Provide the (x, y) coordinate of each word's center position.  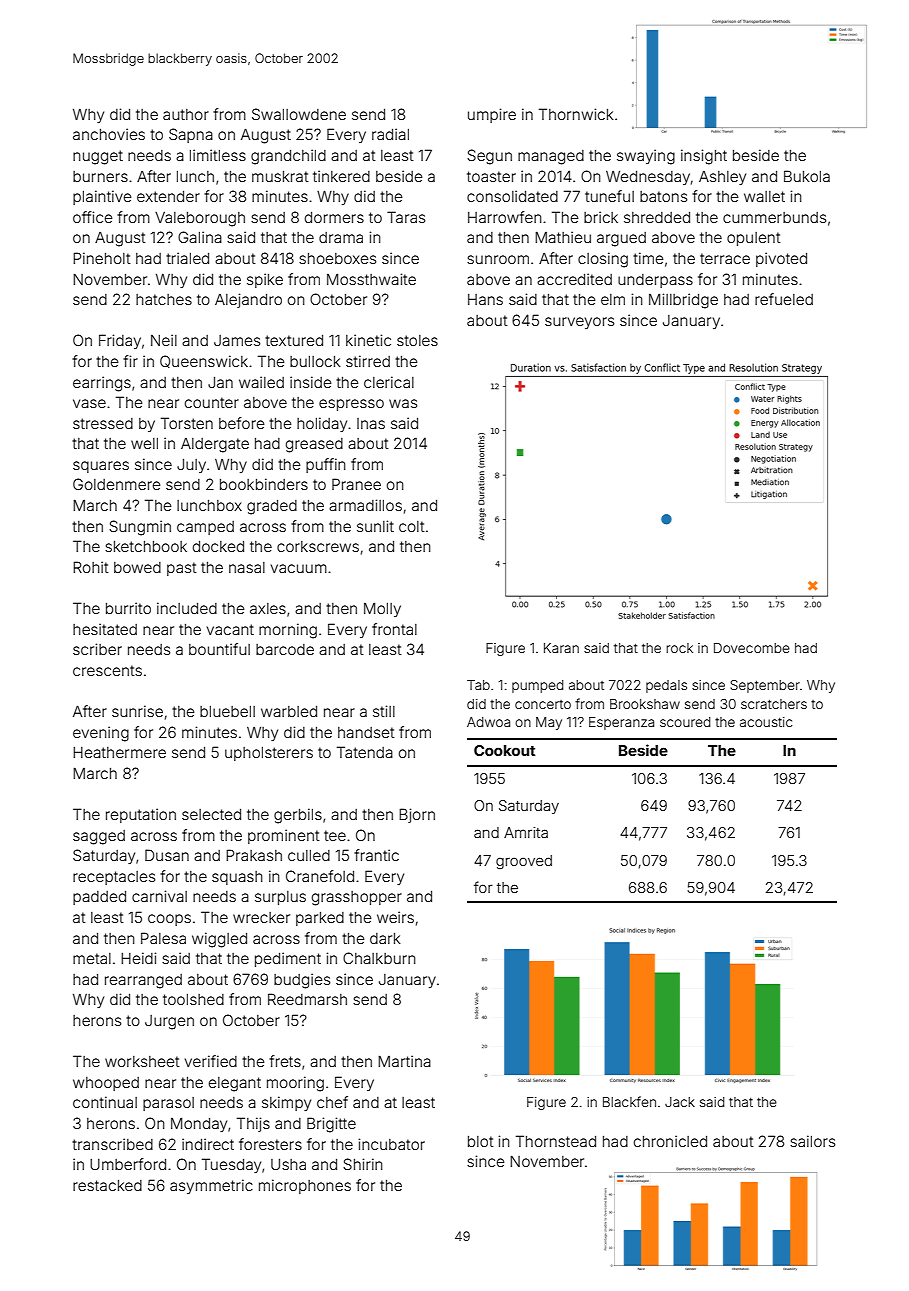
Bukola (807, 176)
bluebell (227, 711)
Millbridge (683, 301)
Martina (404, 1061)
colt (412, 526)
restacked (107, 1185)
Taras (406, 217)
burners (100, 176)
